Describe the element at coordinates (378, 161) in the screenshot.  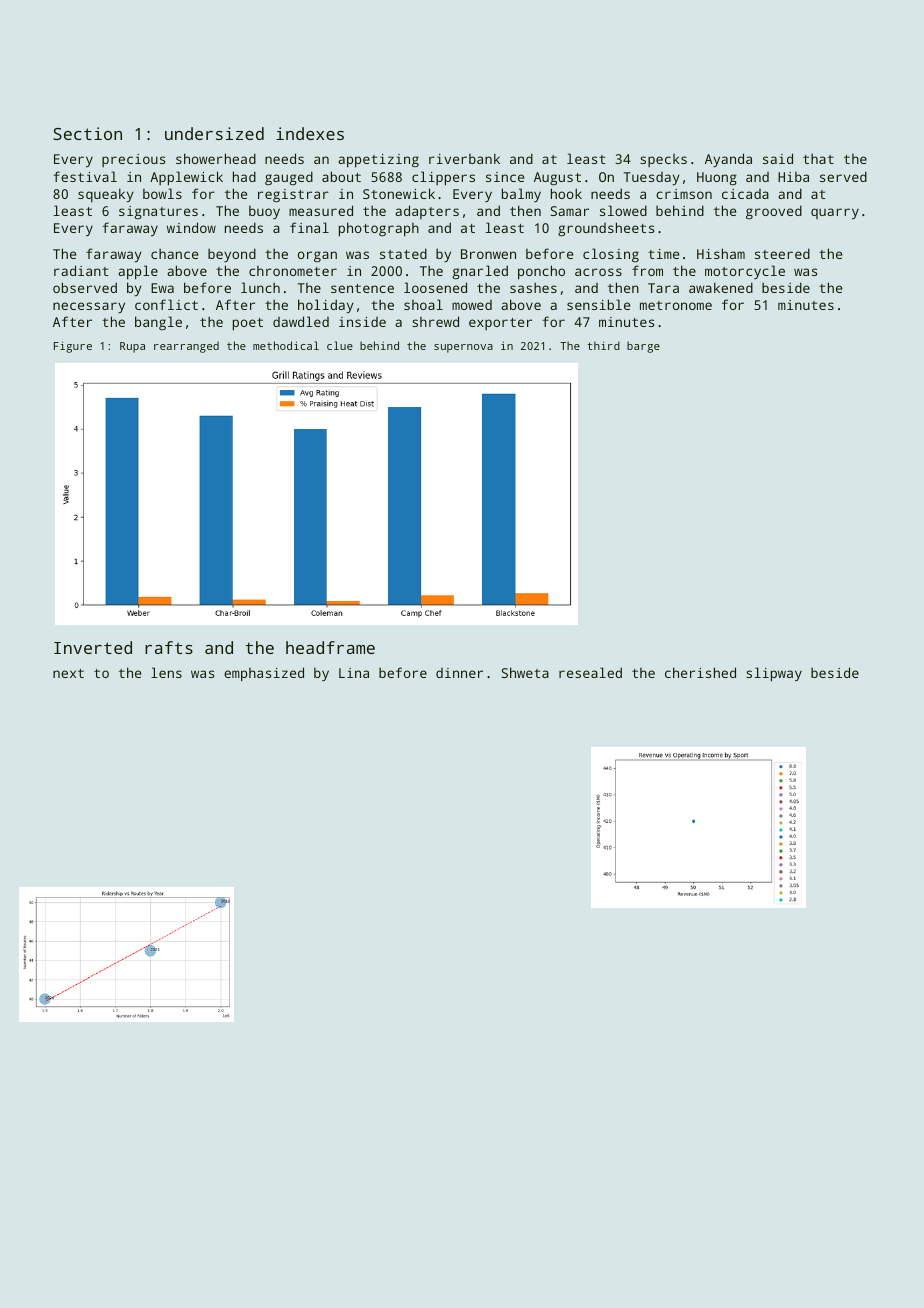
I see `appetizing` at that location.
